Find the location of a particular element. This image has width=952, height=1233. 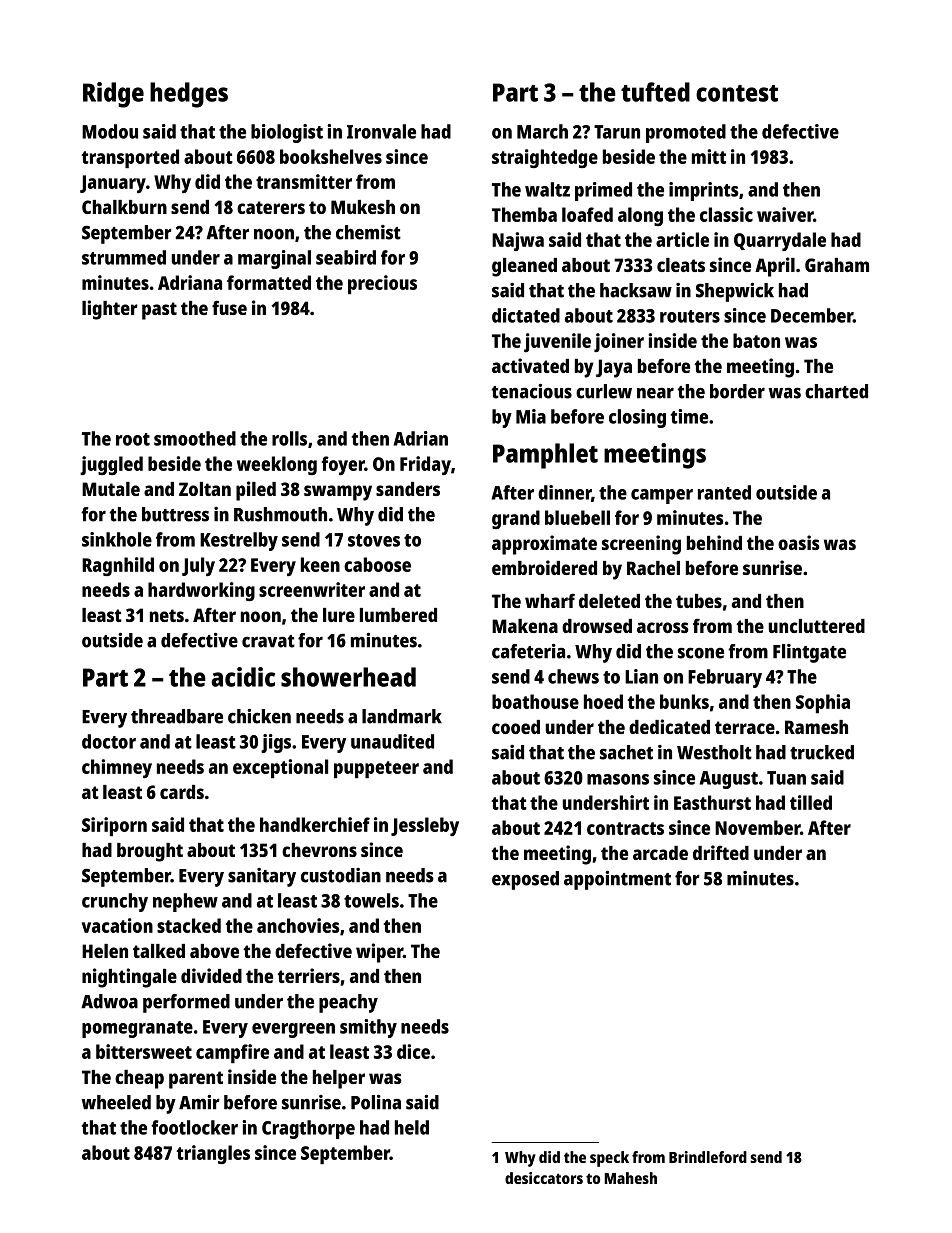

Jessleby is located at coordinates (425, 826).
